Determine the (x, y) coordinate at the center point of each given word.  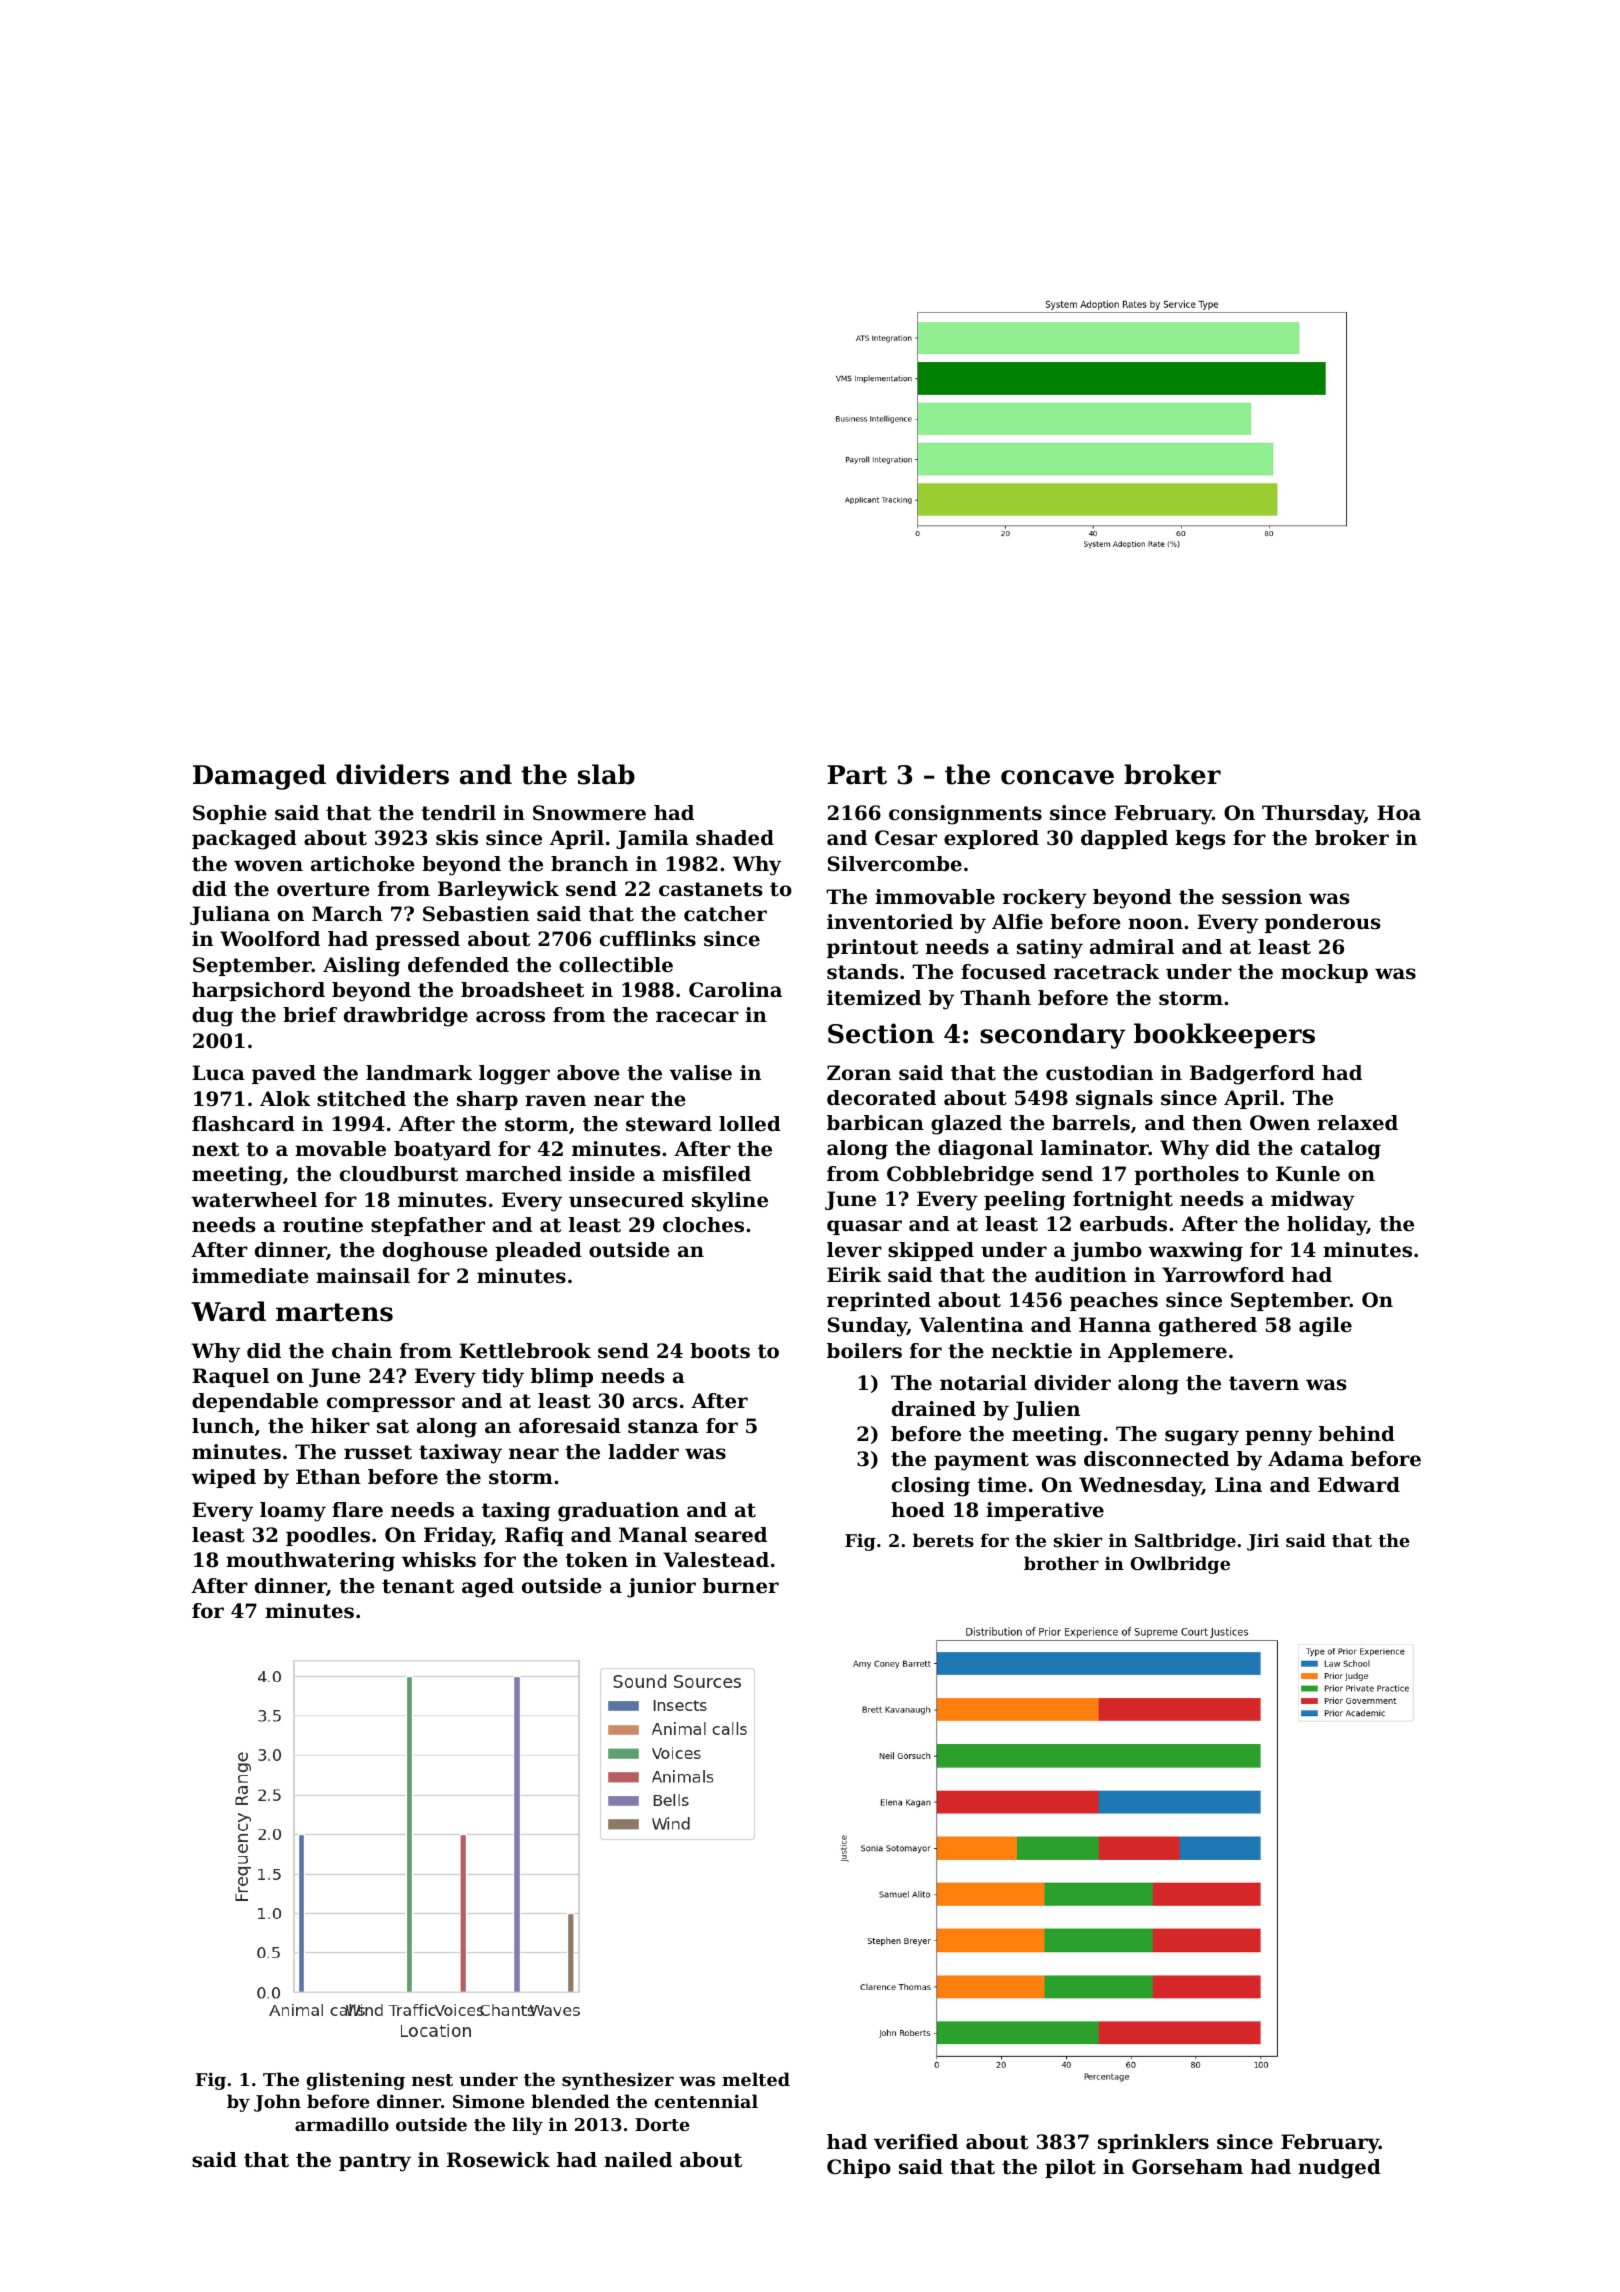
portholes (1186, 1175)
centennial (706, 2101)
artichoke (363, 864)
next (215, 1149)
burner (741, 1586)
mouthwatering (310, 1562)
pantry (375, 2162)
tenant (418, 1586)
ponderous (1322, 923)
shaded (735, 838)
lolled (750, 1124)
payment (981, 1461)
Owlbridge (1180, 1565)
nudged (1339, 2169)
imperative (1045, 1511)
